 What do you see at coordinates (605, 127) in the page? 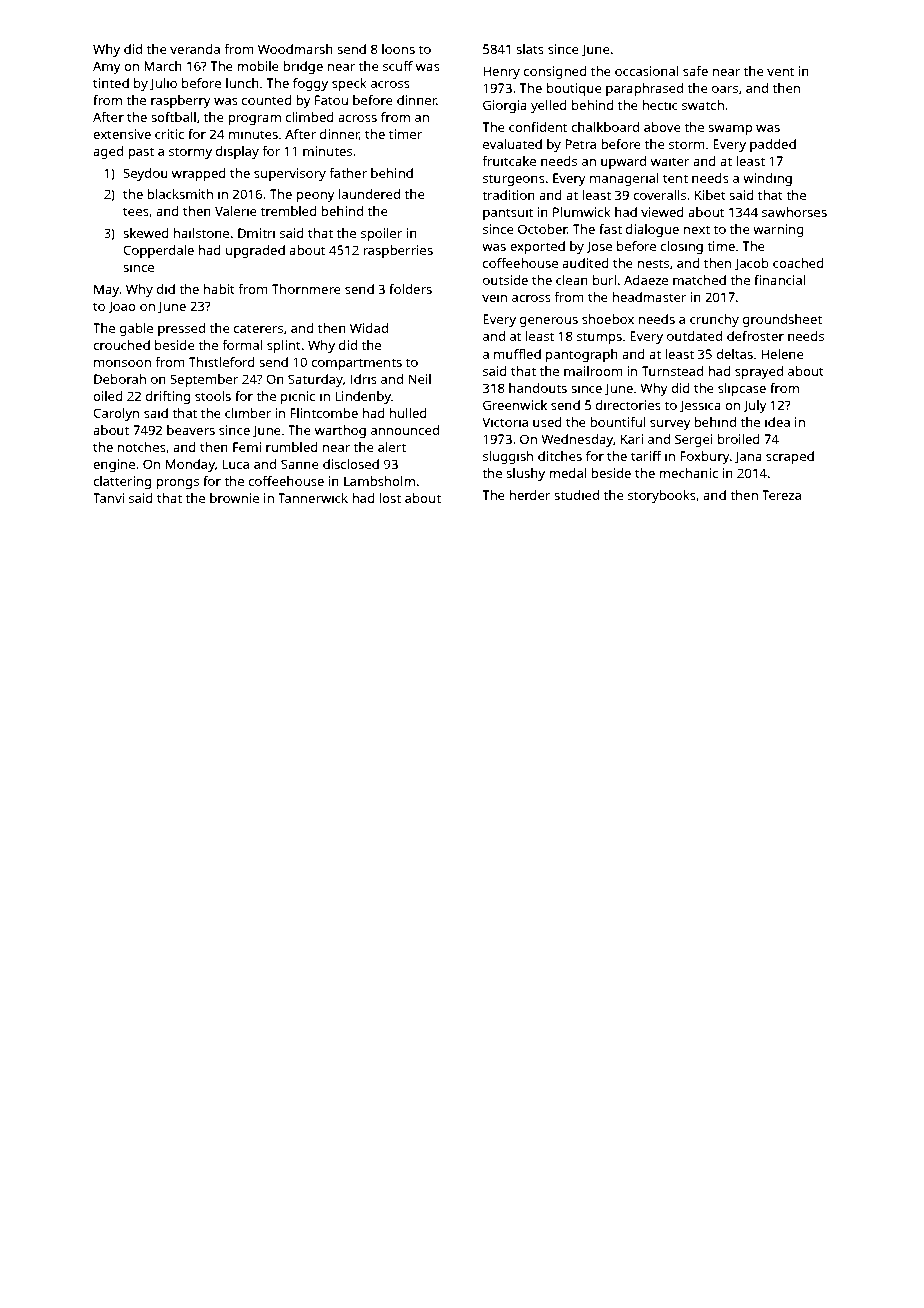
I see `chalkboard` at bounding box center [605, 127].
